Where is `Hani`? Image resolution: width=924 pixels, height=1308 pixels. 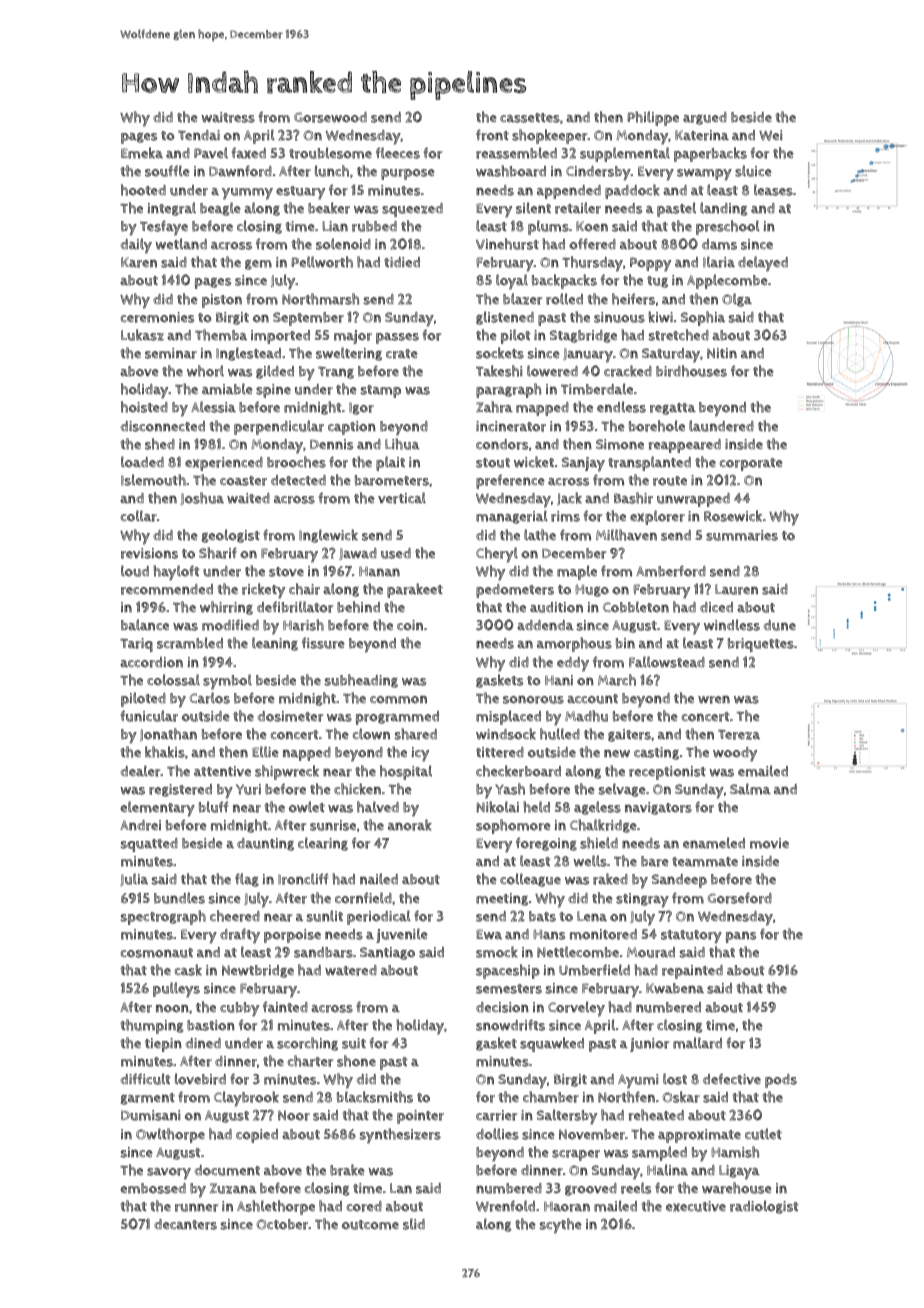 Hani is located at coordinates (559, 680).
